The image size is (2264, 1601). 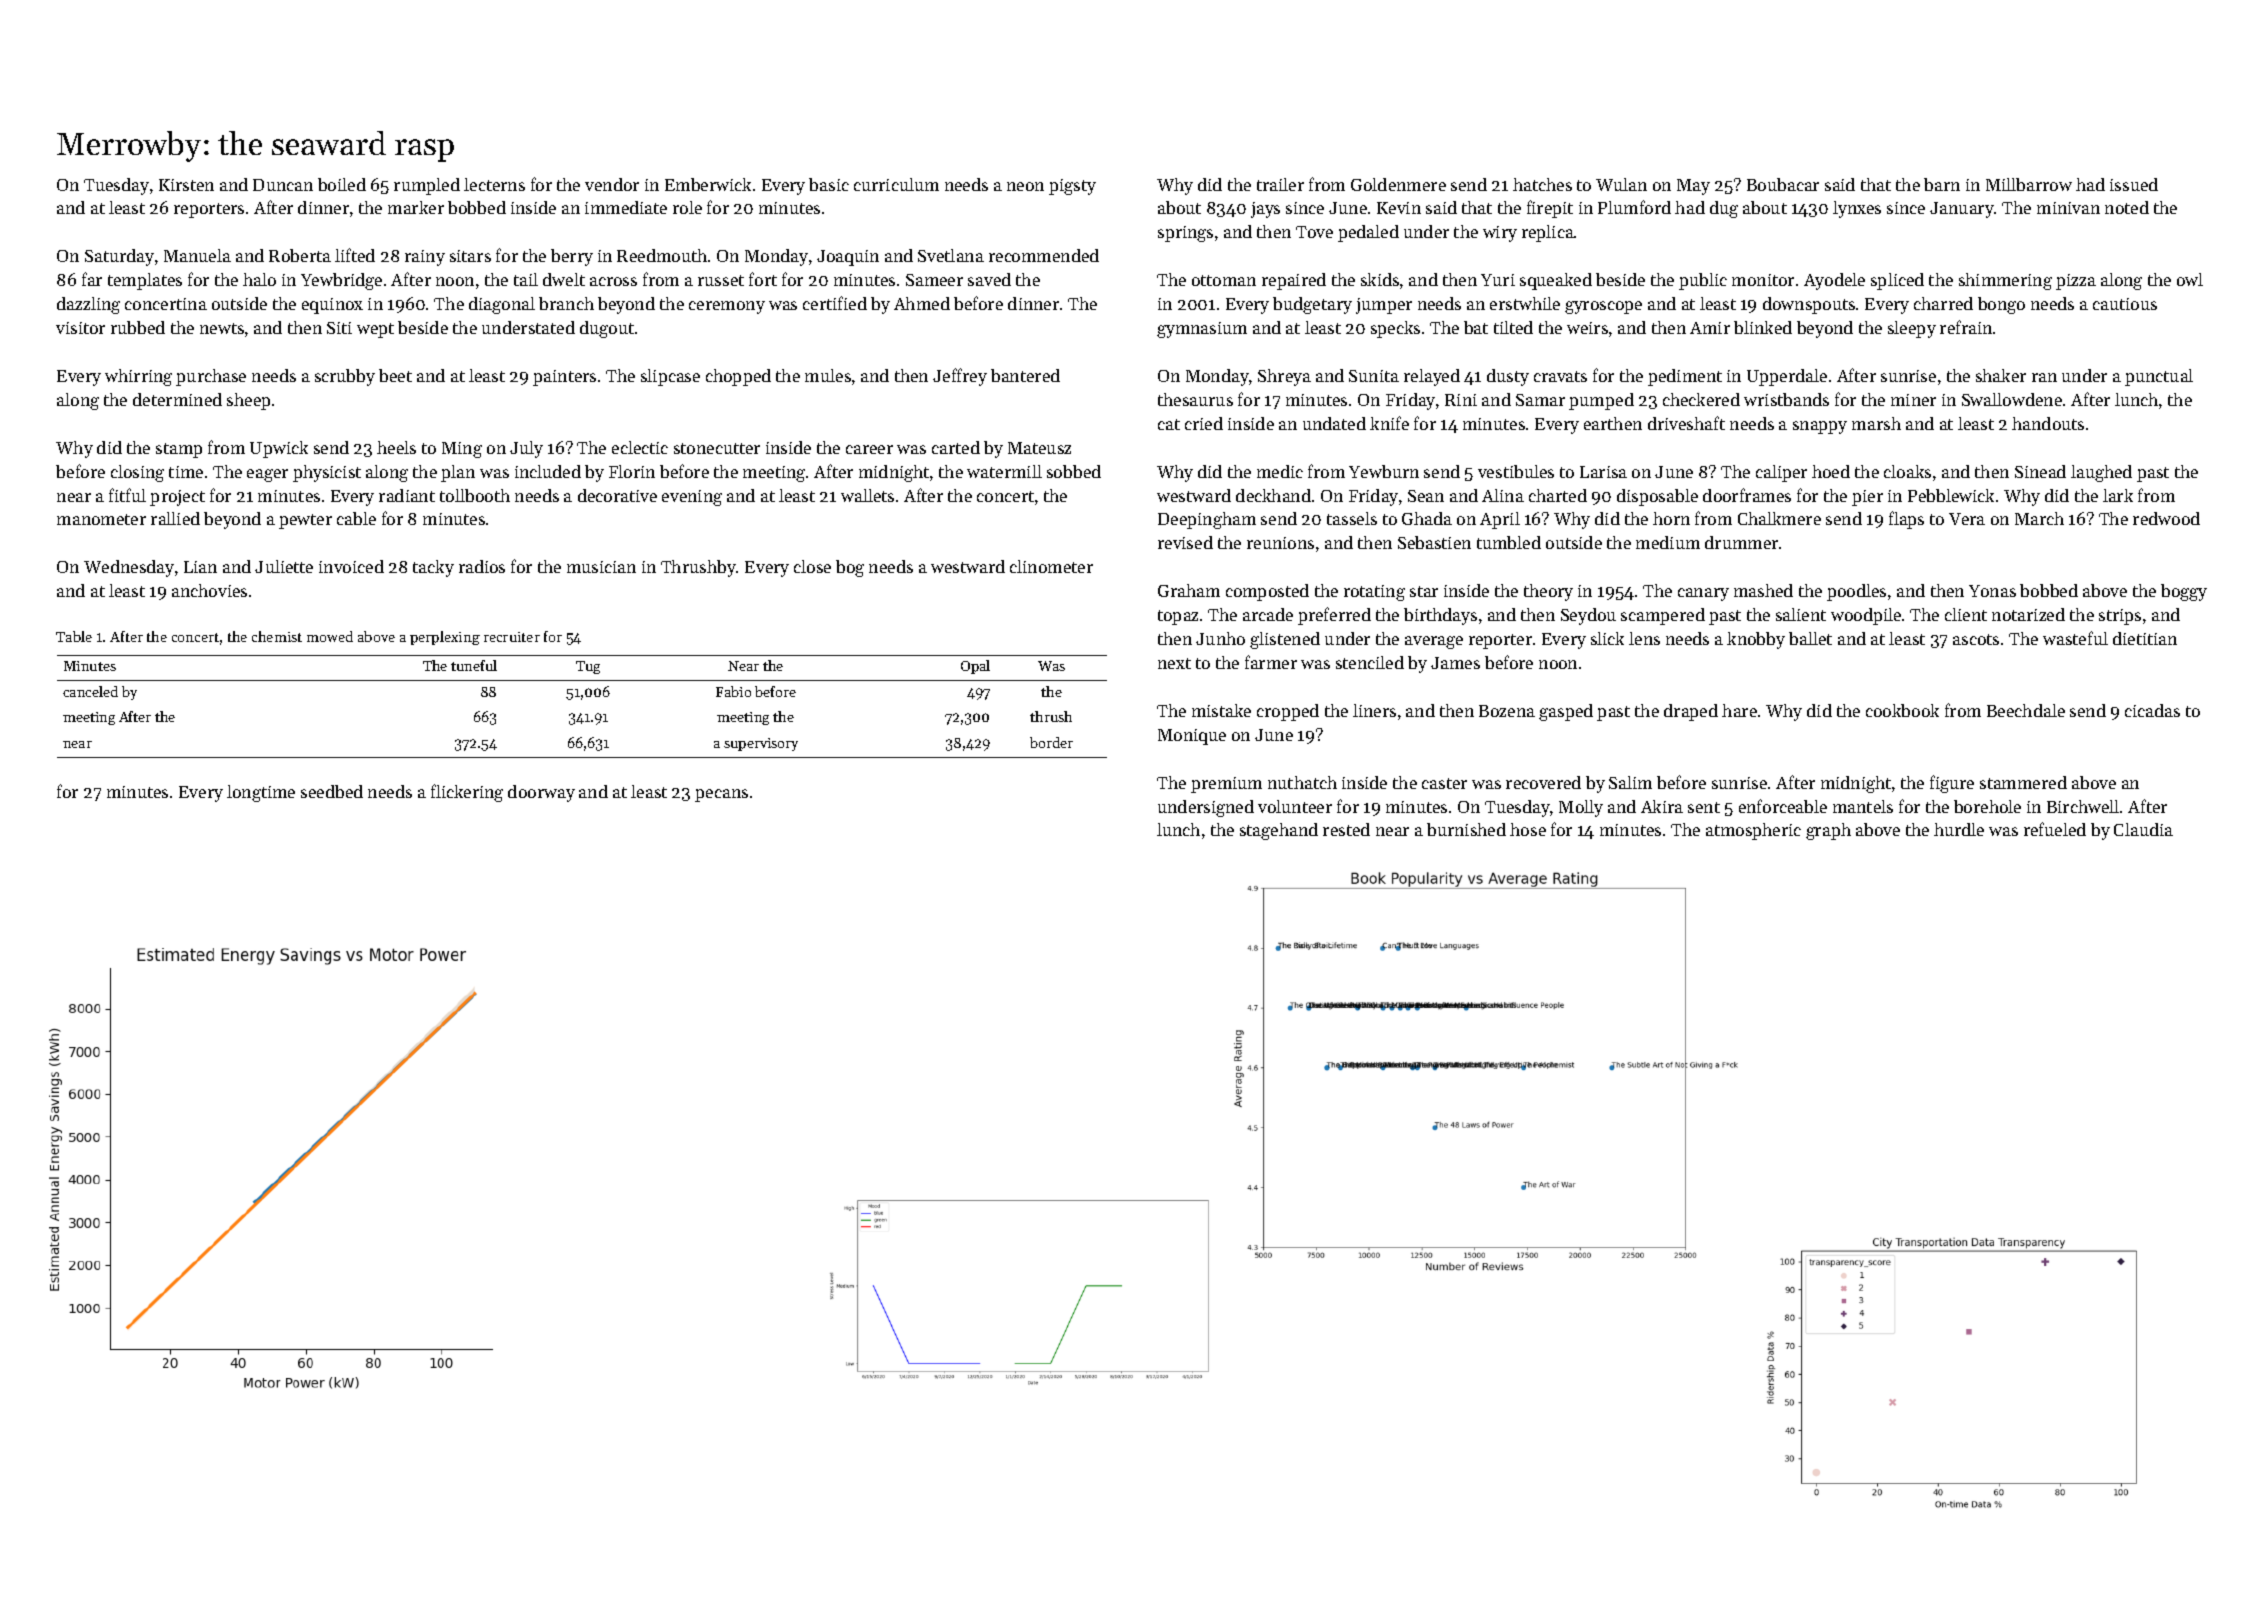 What do you see at coordinates (90, 691) in the screenshot?
I see `canceled` at bounding box center [90, 691].
